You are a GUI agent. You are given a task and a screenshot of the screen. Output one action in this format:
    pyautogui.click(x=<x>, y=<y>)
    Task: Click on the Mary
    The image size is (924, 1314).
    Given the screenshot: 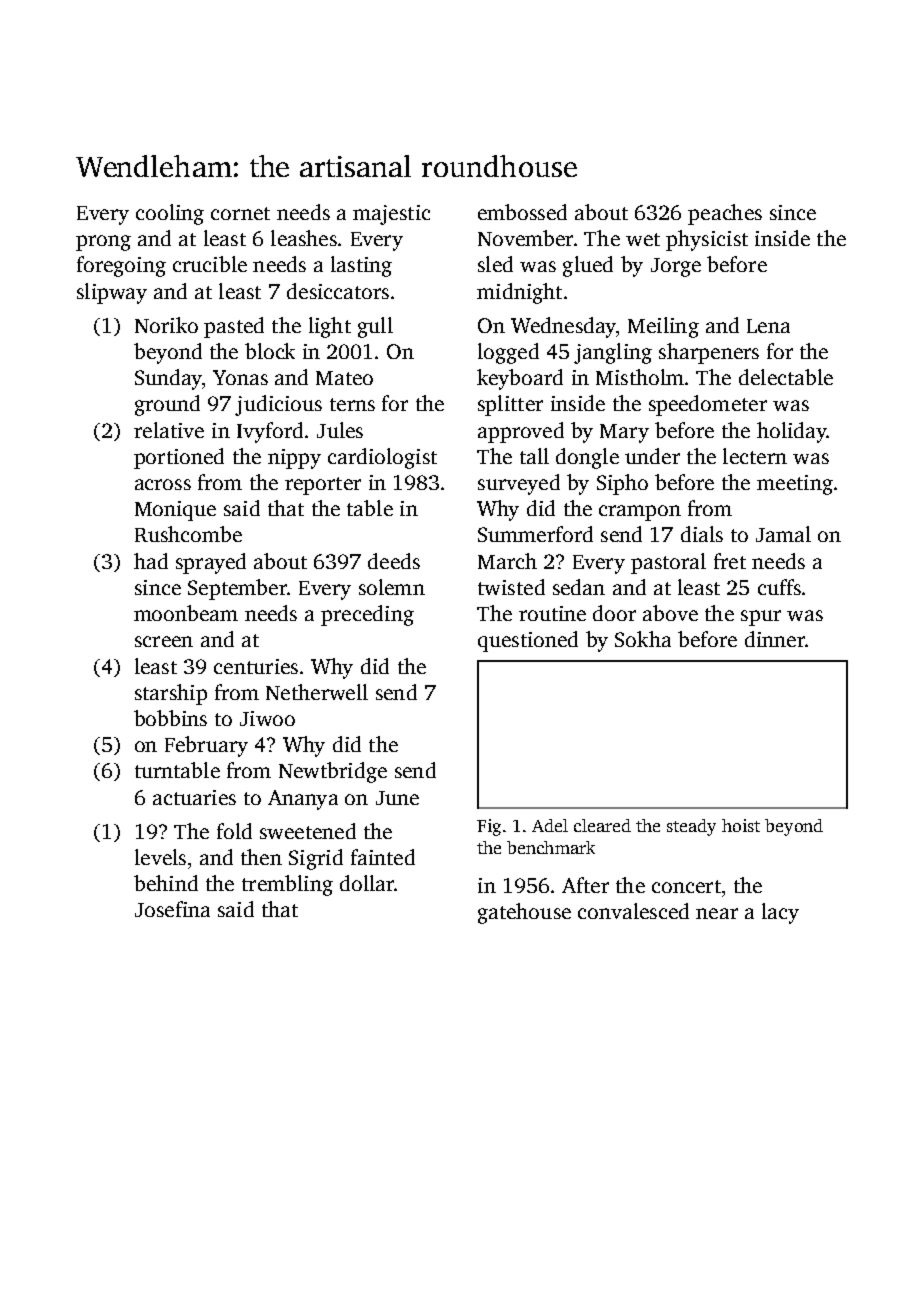 What is the action you would take?
    pyautogui.click(x=624, y=433)
